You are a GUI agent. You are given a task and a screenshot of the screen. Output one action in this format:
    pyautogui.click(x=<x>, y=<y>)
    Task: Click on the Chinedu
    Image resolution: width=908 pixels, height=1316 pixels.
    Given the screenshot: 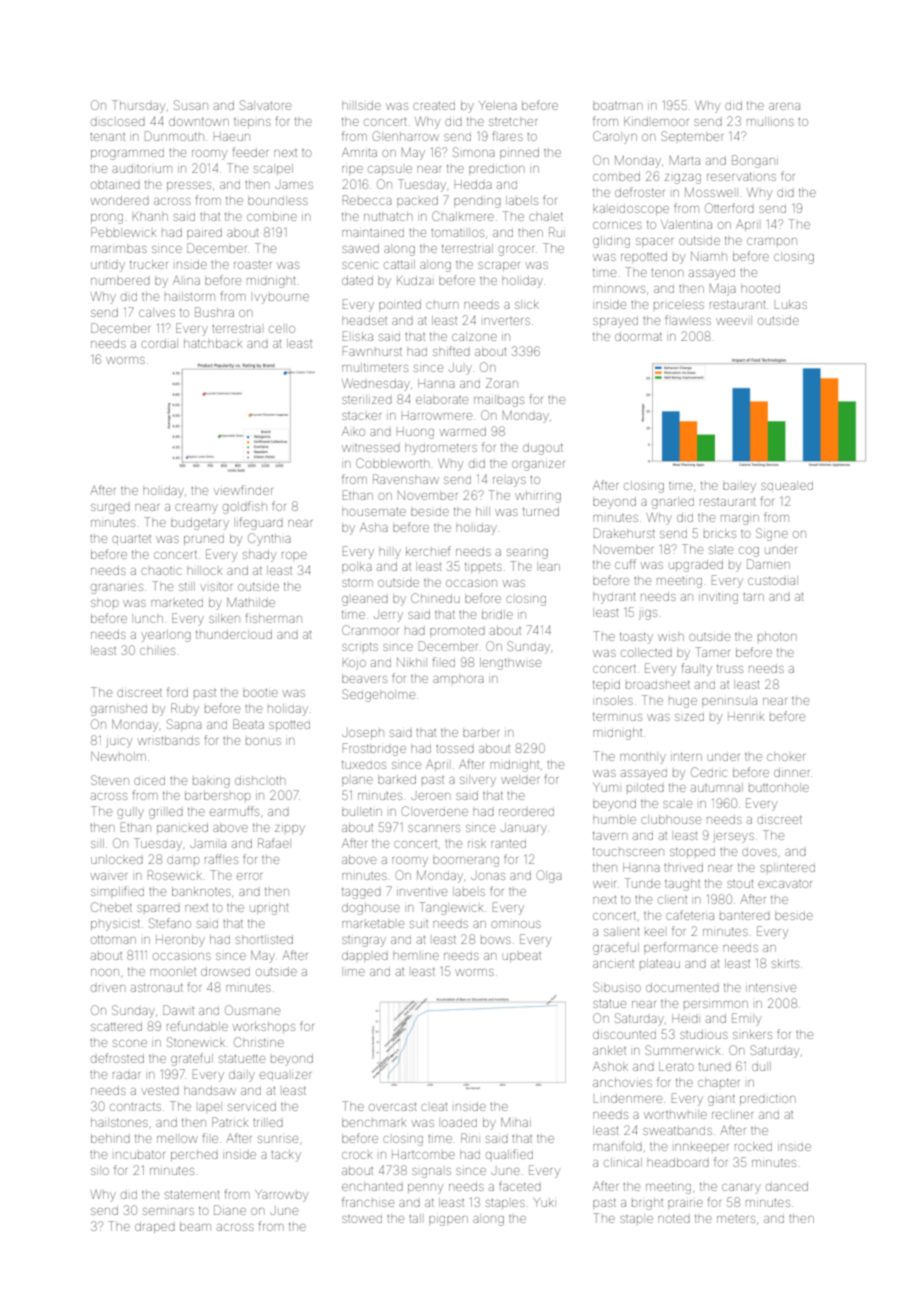 What is the action you would take?
    pyautogui.click(x=435, y=598)
